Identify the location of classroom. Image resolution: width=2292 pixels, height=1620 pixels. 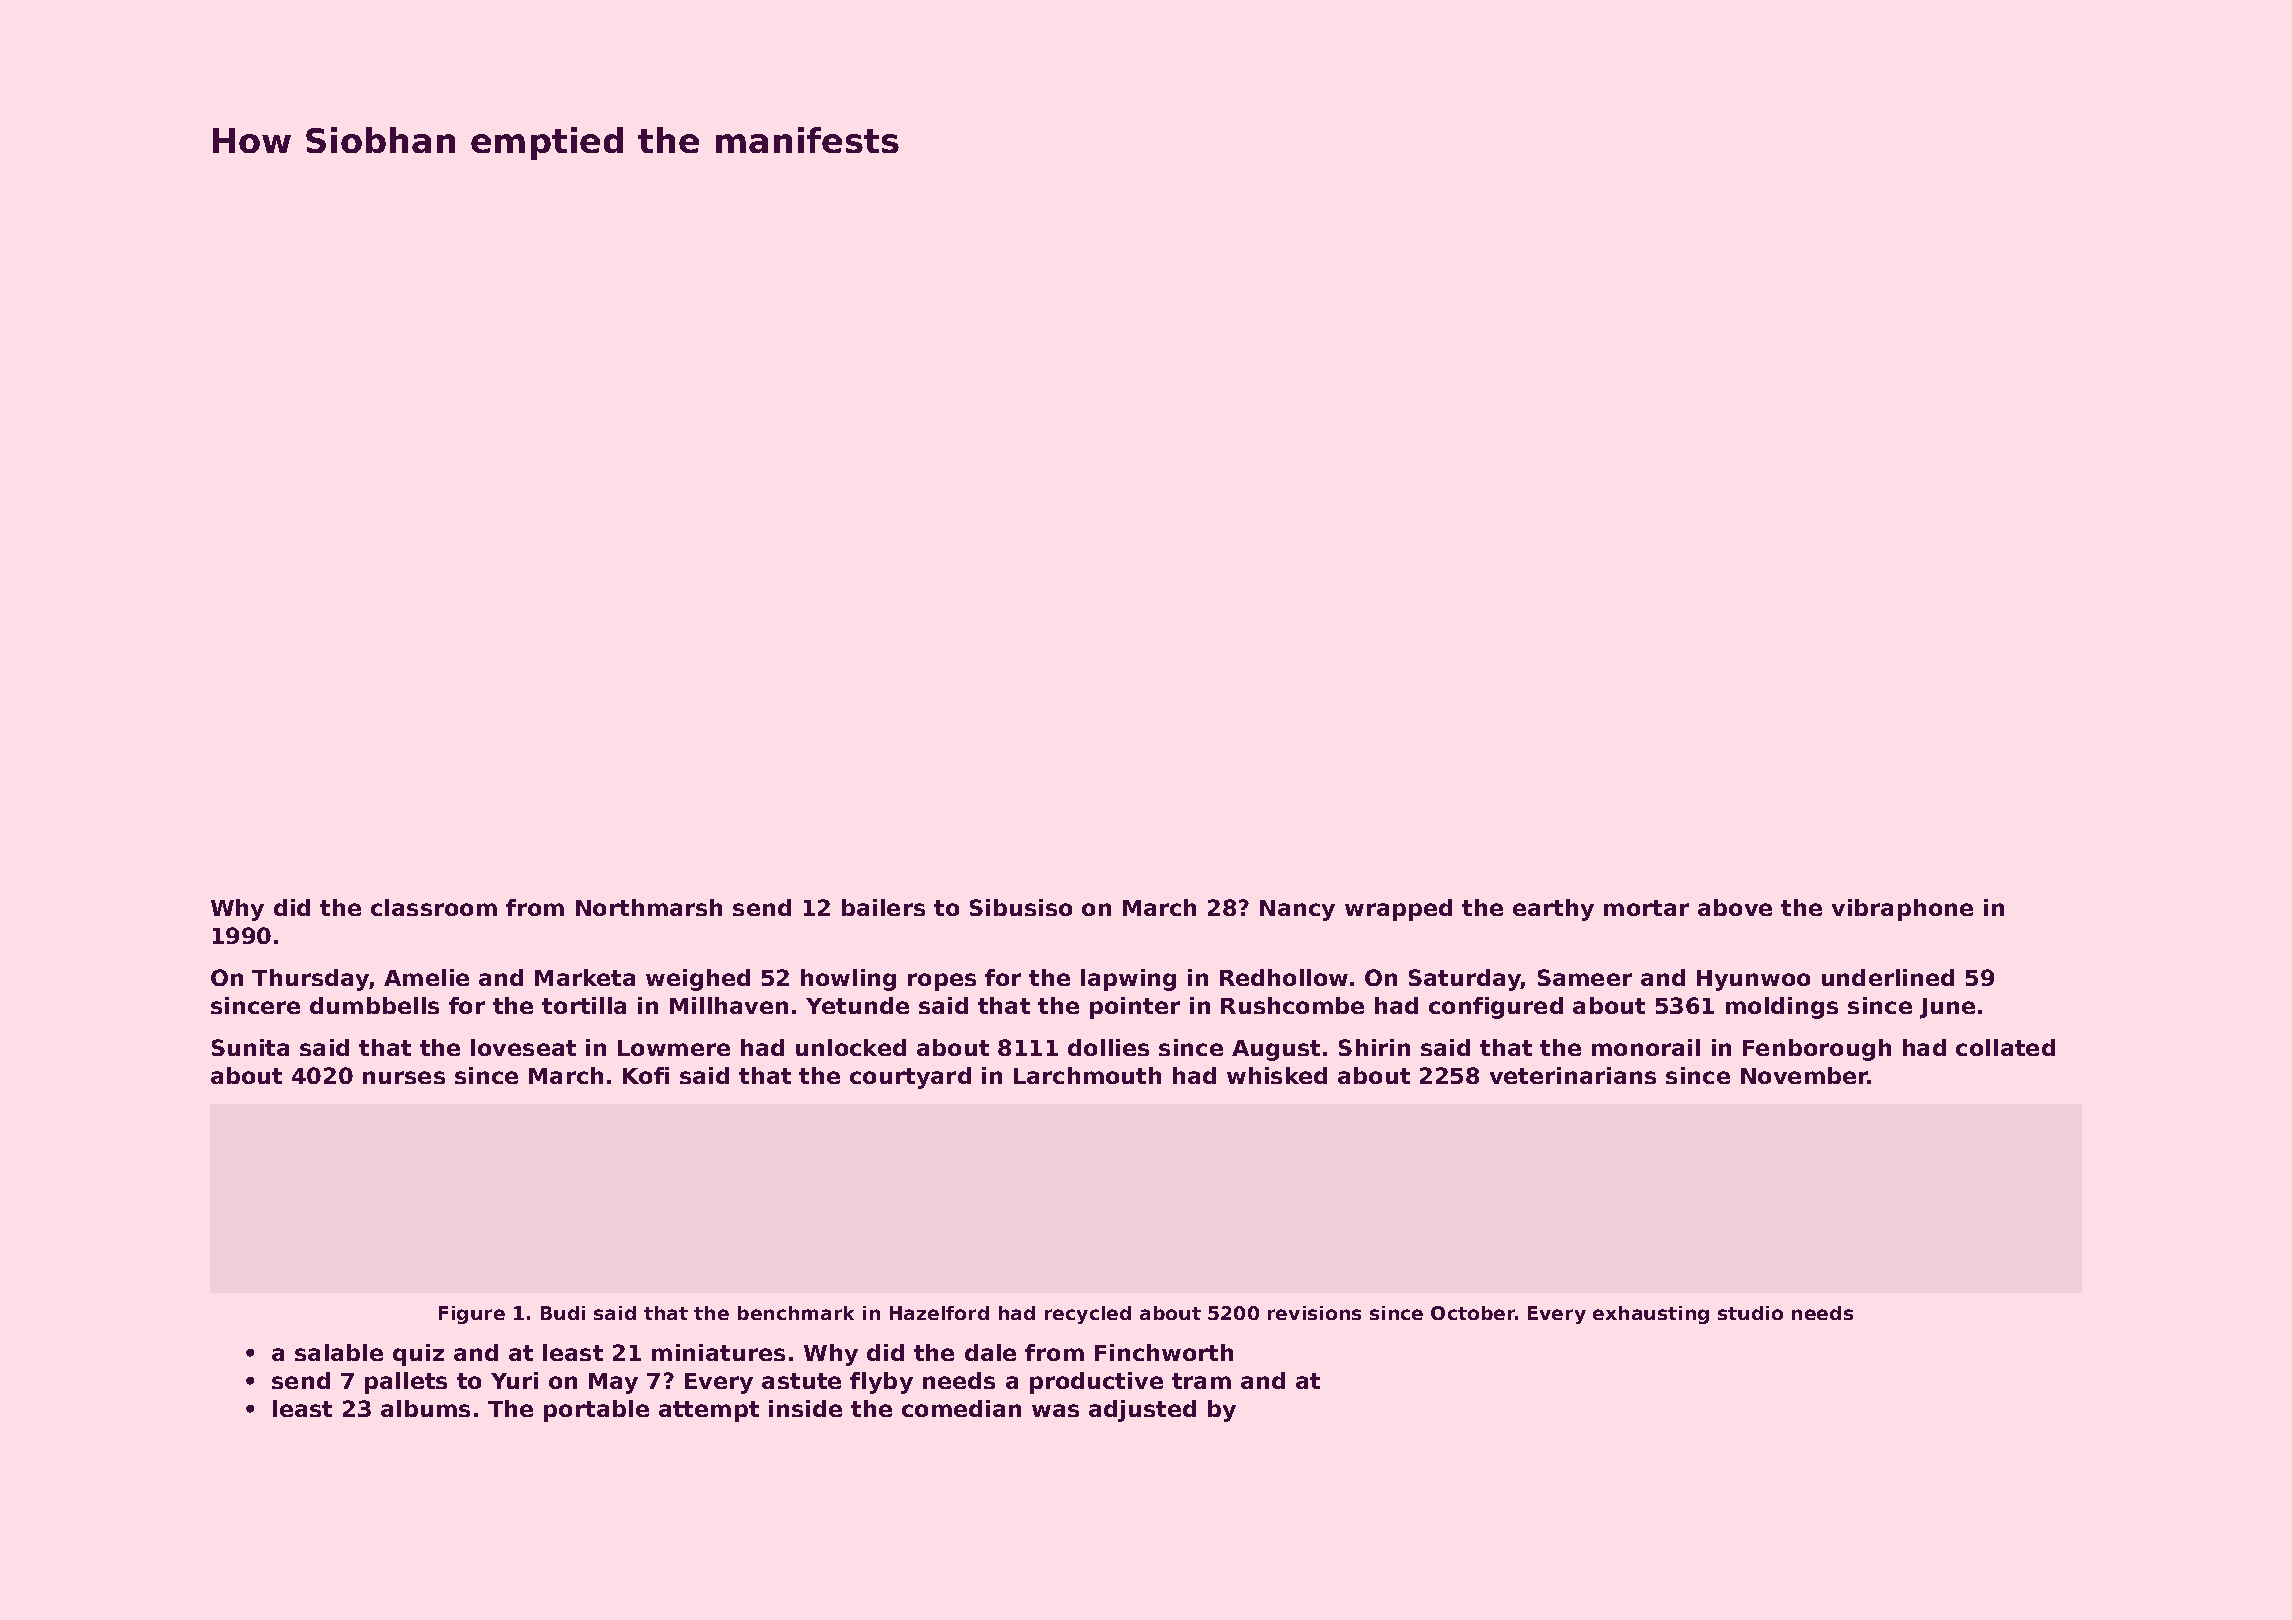
(434, 907).
